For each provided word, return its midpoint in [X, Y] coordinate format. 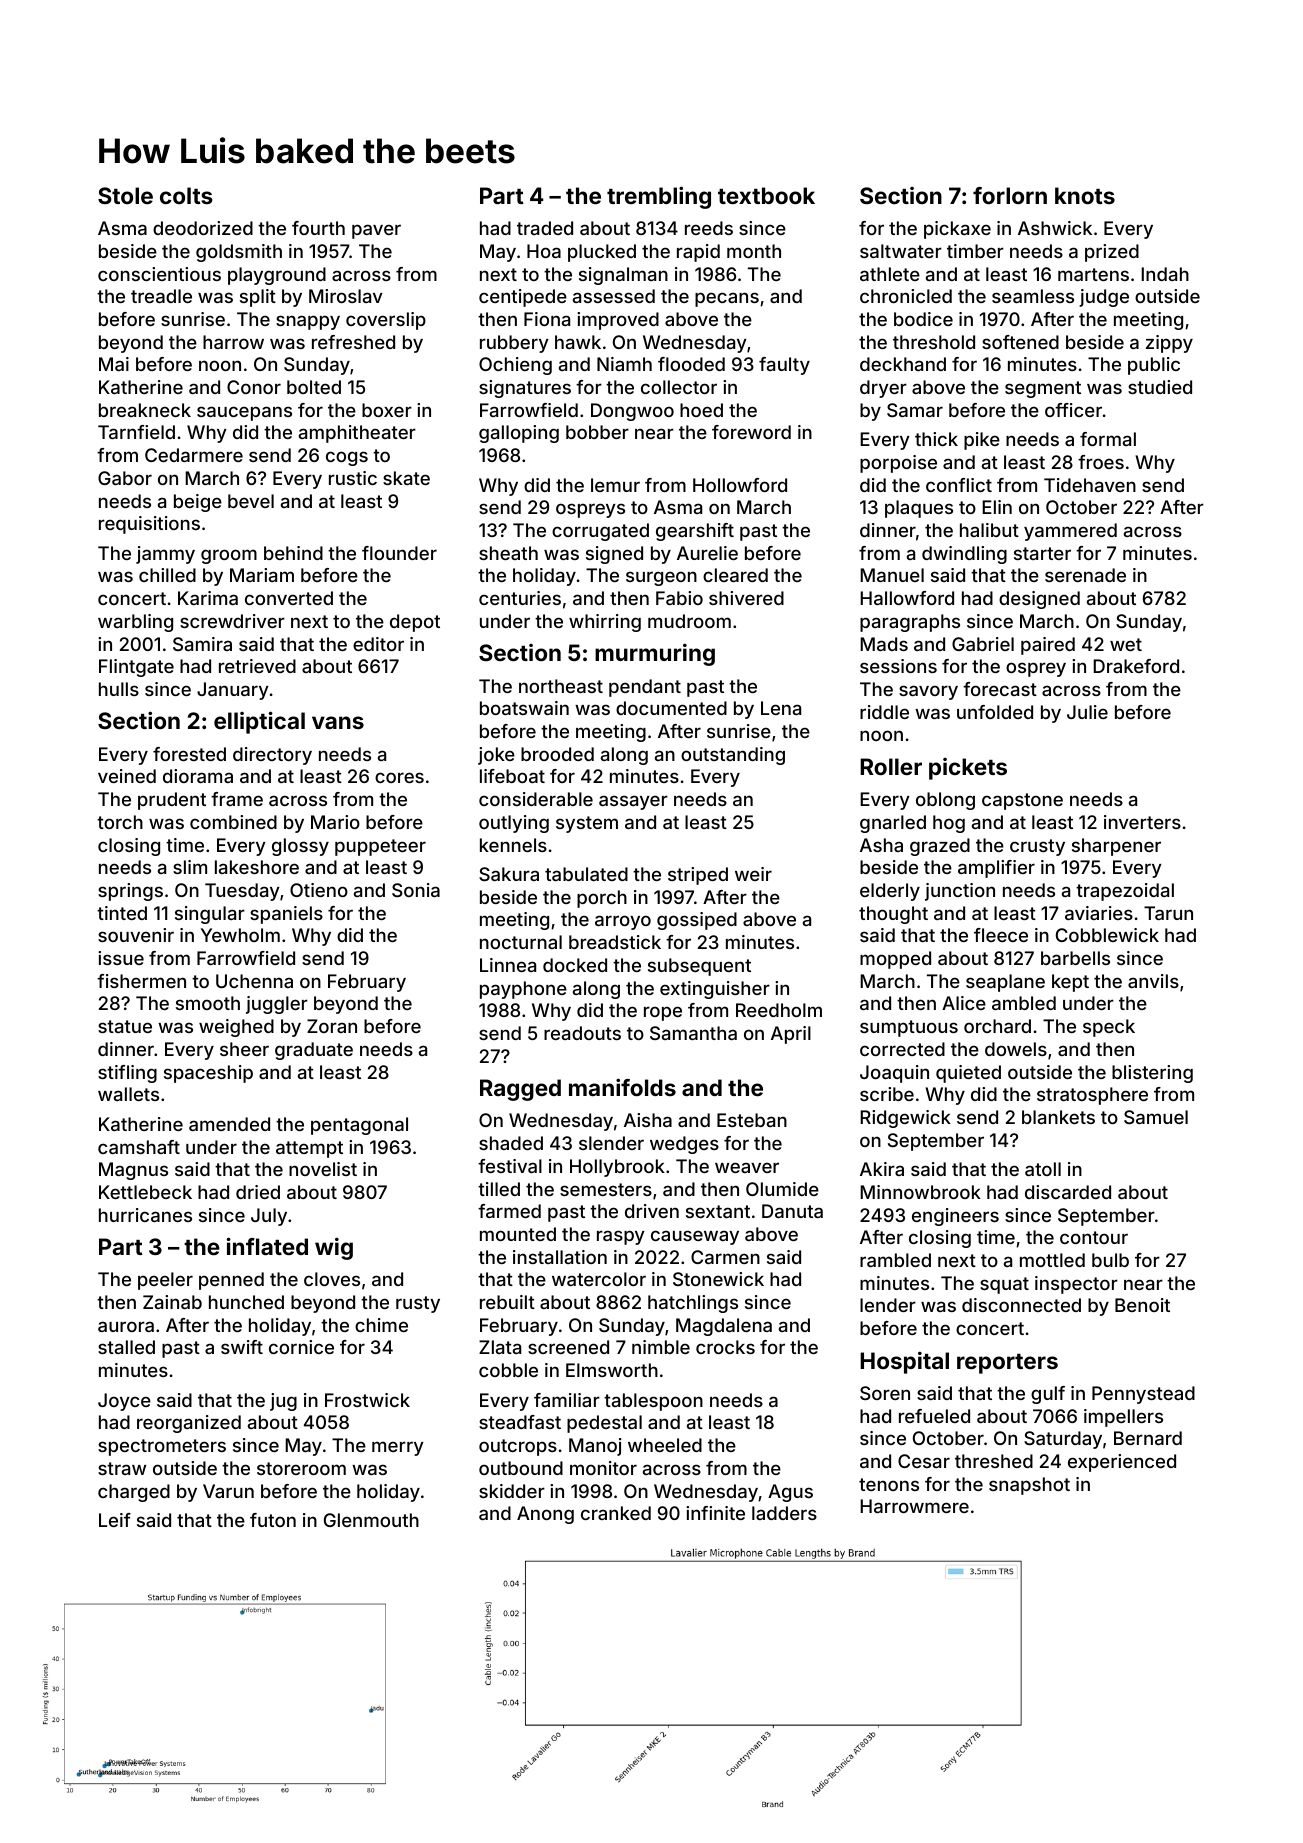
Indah [1165, 274]
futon [273, 1520]
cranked [616, 1513]
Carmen [725, 1257]
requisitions [149, 525]
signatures [525, 389]
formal [1108, 439]
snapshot [1029, 1486]
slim [190, 867]
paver [376, 231]
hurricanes [145, 1215]
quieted [968, 1074]
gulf [1048, 1395]
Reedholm [779, 1010]
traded [545, 228]
